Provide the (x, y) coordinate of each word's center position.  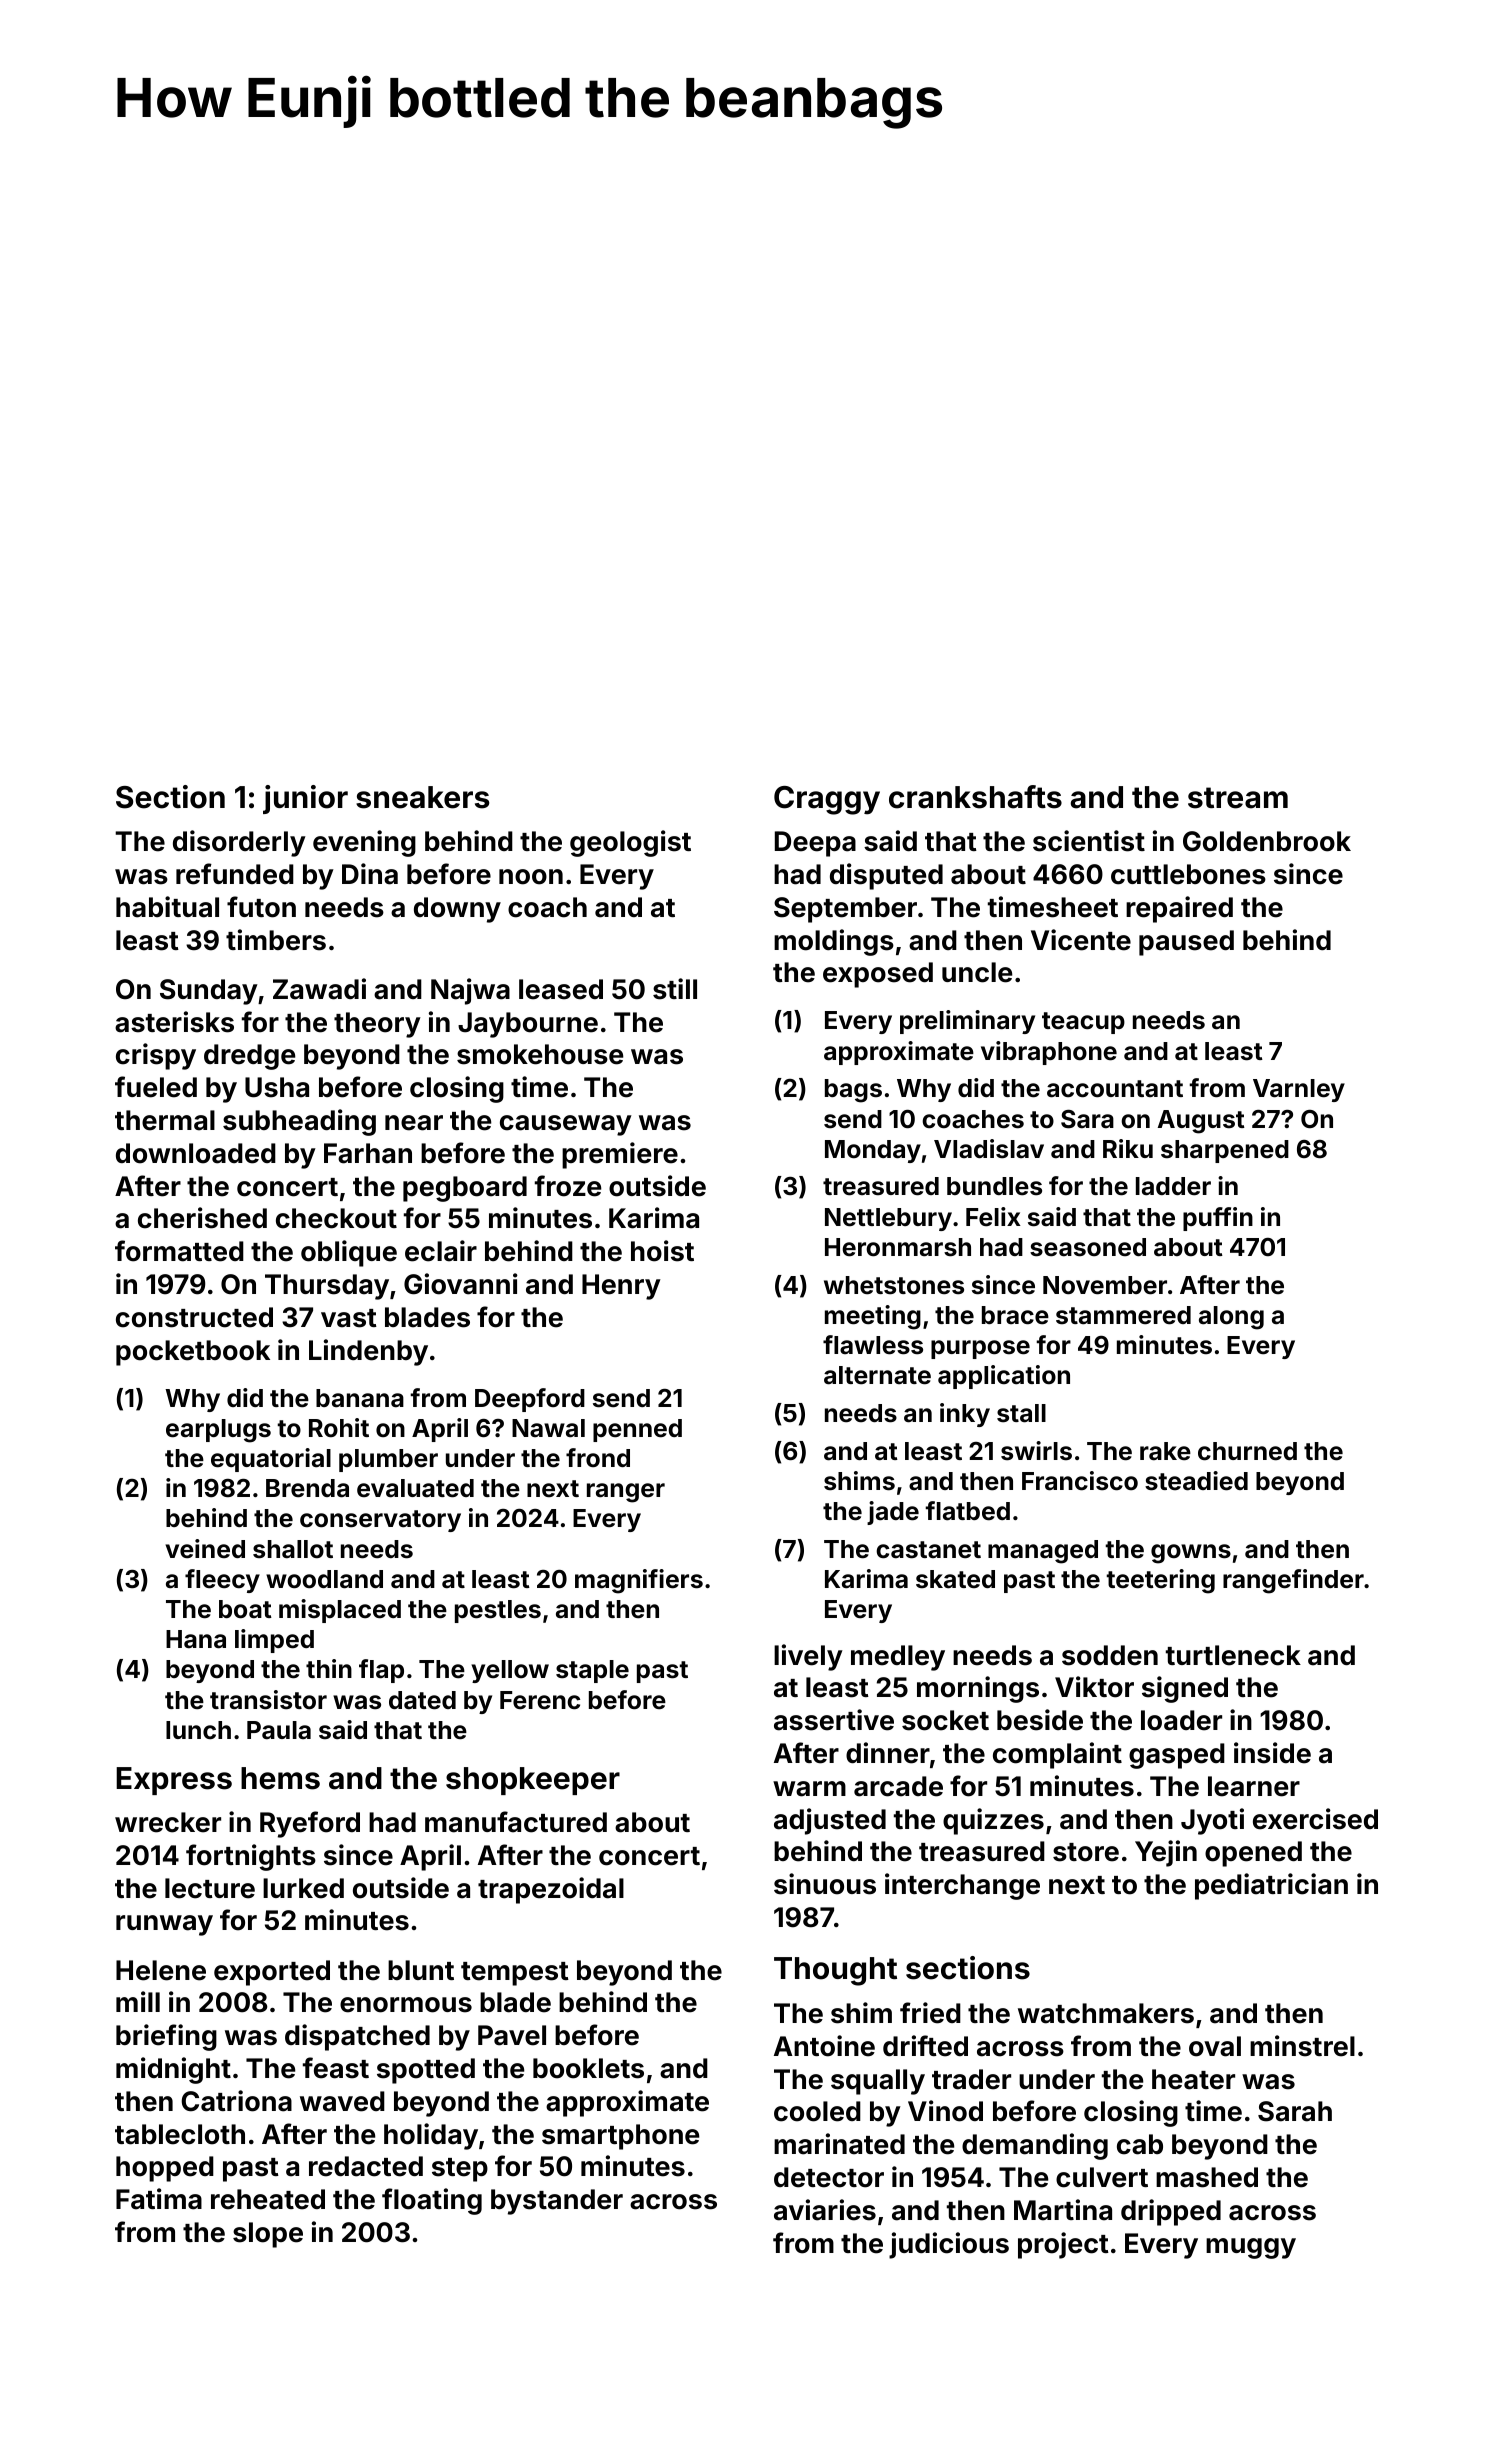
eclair (441, 1251)
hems (280, 1778)
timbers (276, 940)
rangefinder (1293, 1581)
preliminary (967, 1022)
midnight (173, 2070)
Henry (621, 1287)
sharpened (1225, 1151)
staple (592, 1671)
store (1086, 1852)
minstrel (1302, 2046)
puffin (1218, 1219)
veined (205, 1549)
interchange (962, 1886)
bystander (557, 2202)
